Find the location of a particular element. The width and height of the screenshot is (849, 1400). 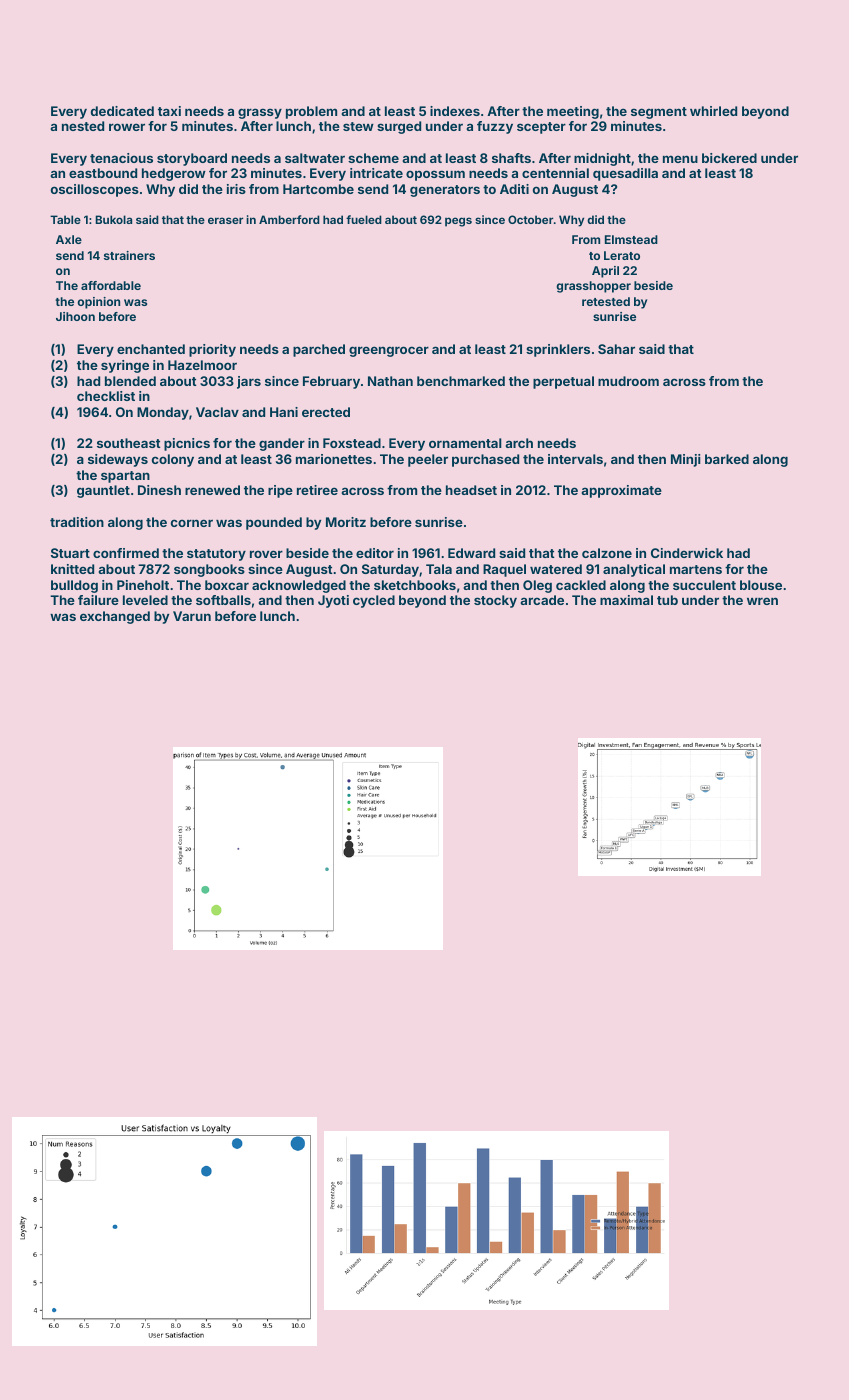

Varun is located at coordinates (192, 616).
